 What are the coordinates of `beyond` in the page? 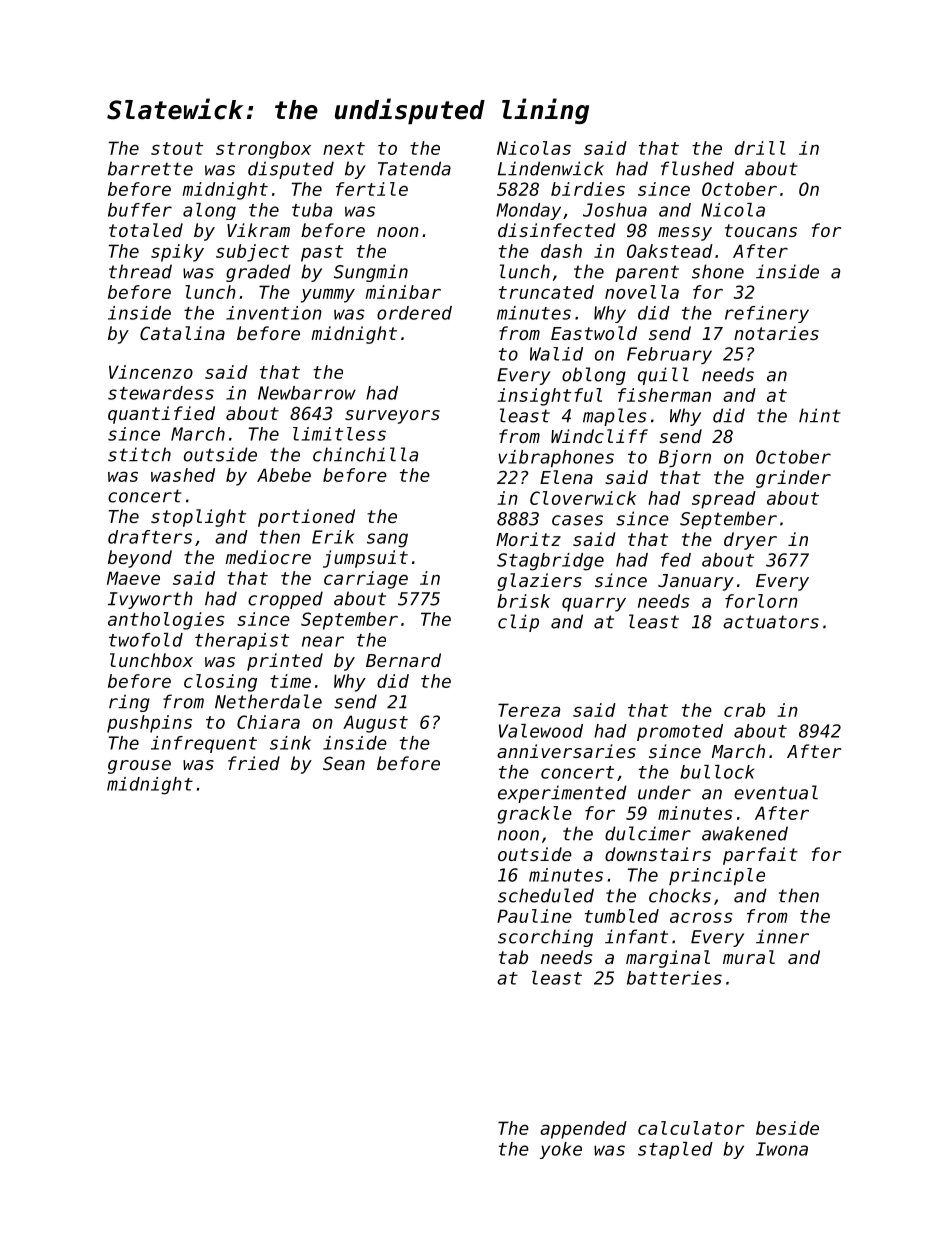 It's located at (140, 559).
